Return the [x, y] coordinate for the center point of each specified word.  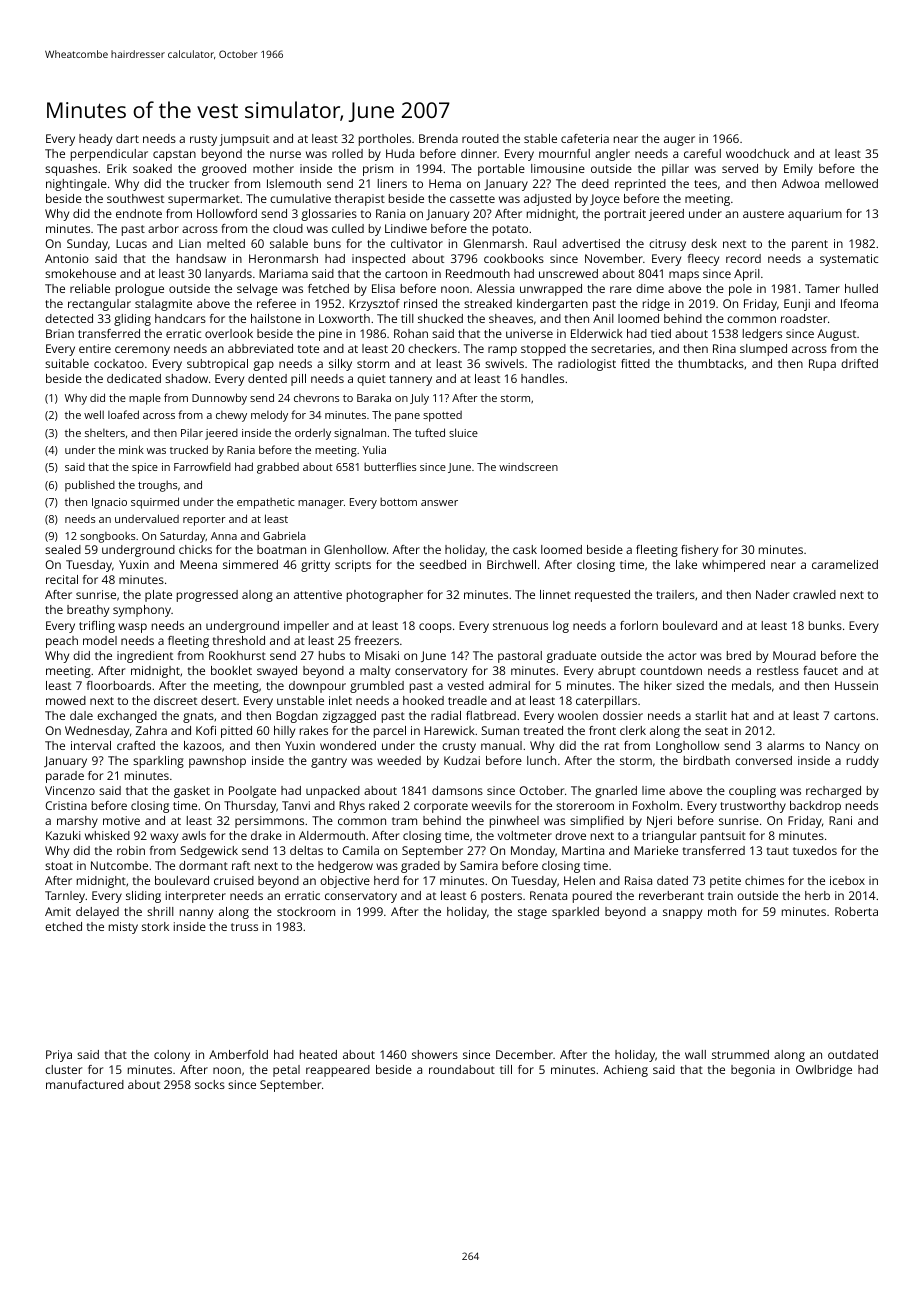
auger [679, 141]
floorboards [119, 685]
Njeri [659, 822]
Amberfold [238, 1054]
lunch [541, 760]
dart [127, 138]
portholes [385, 140]
